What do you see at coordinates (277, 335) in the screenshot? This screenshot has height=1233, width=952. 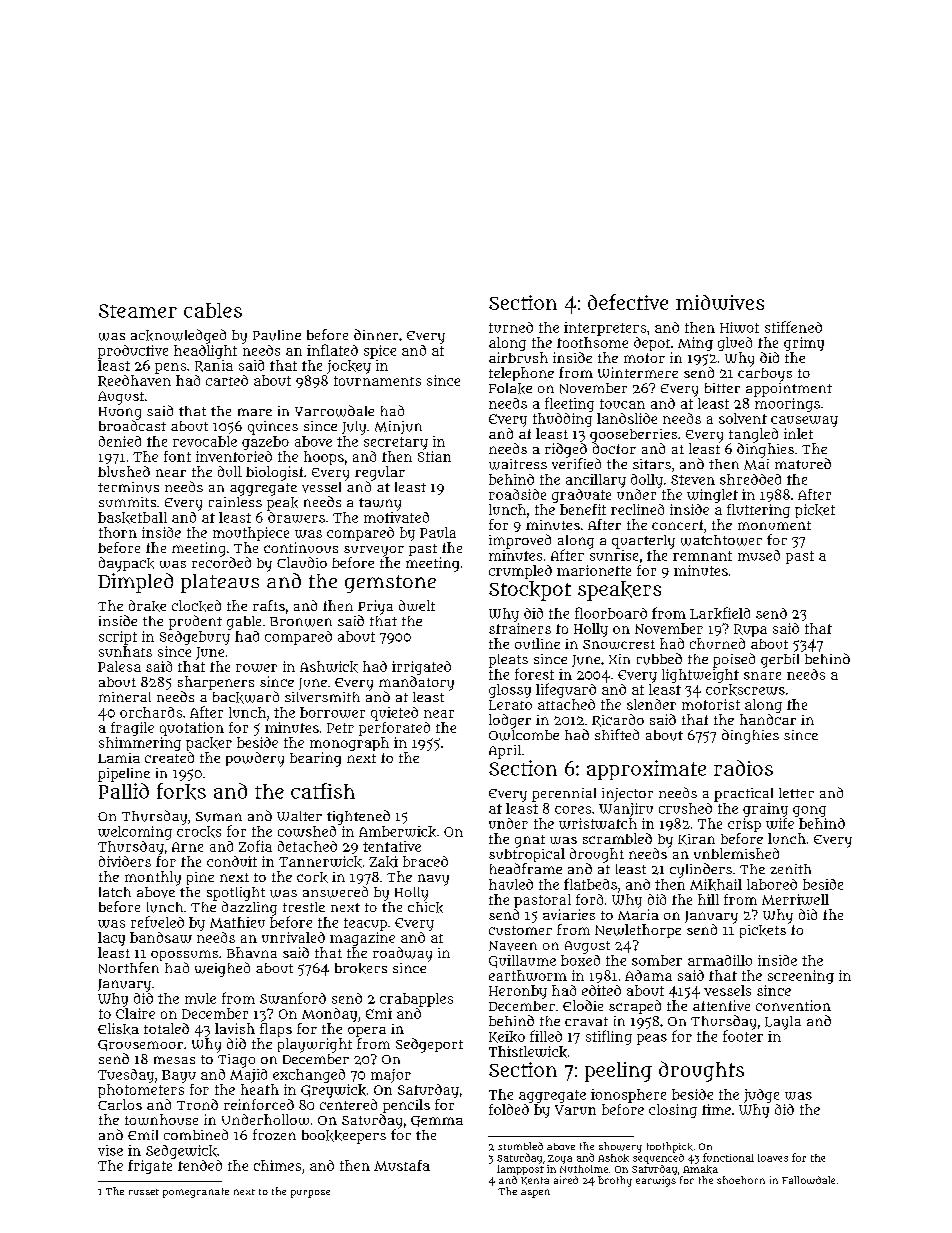 I see `Pauline` at bounding box center [277, 335].
